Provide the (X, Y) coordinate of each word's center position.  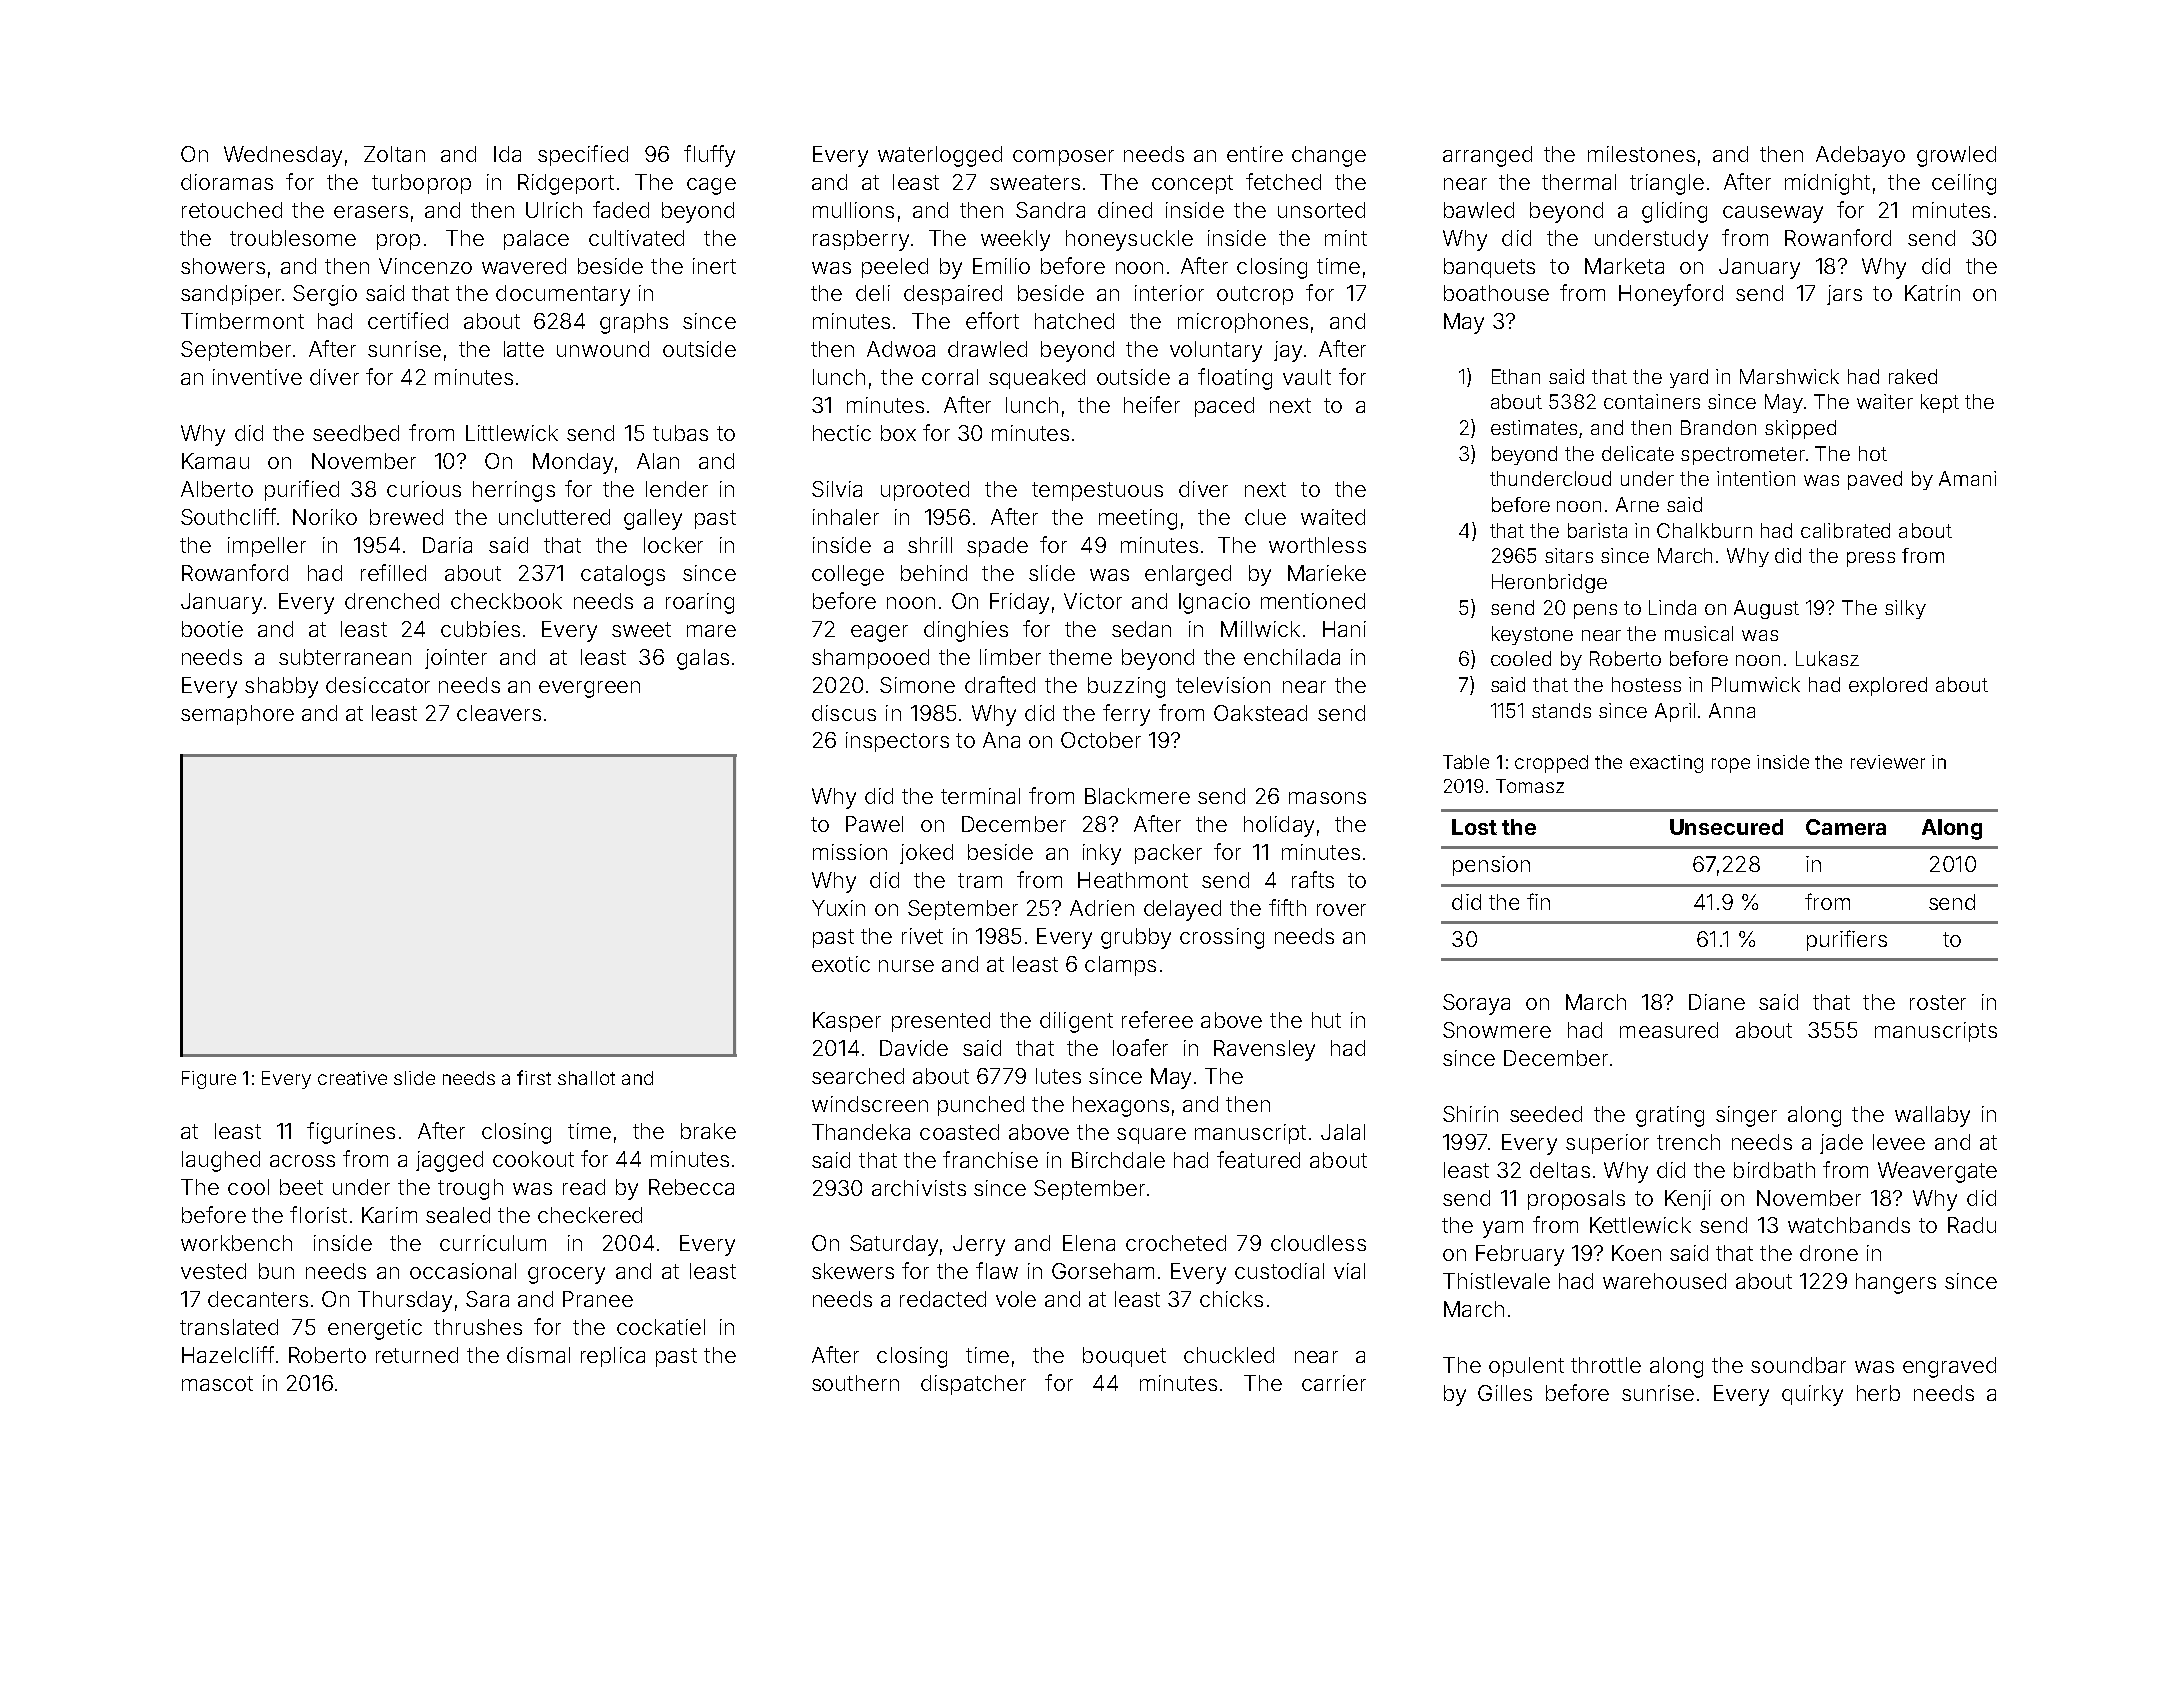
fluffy (709, 156)
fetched (1283, 181)
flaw (997, 1270)
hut (1326, 1020)
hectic (842, 433)
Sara (487, 1299)
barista (1597, 530)
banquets (1489, 268)
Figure (209, 1080)
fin (1538, 901)
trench (1688, 1142)
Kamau (215, 461)
